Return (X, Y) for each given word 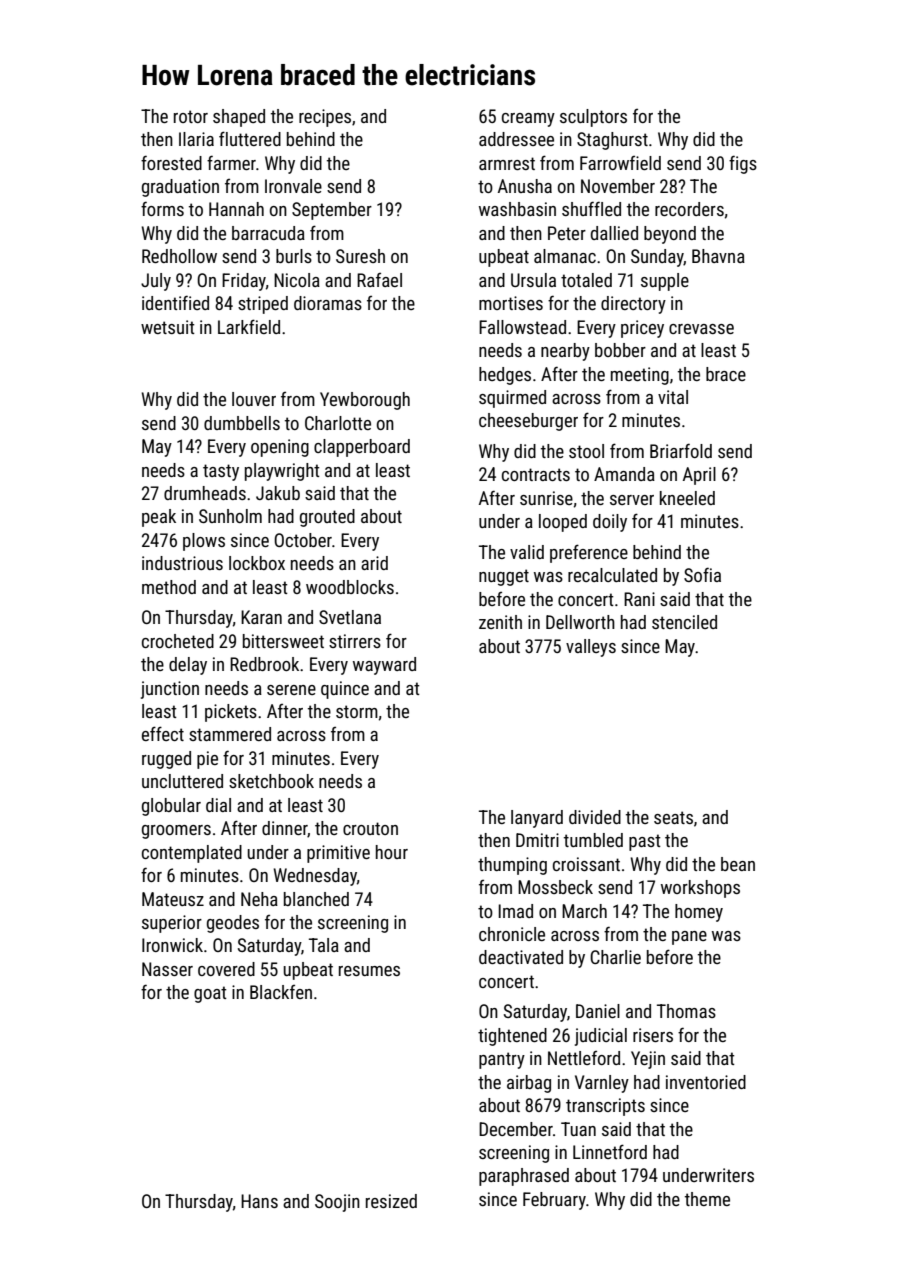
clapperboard (362, 448)
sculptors (593, 118)
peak (159, 518)
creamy (528, 120)
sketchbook (271, 781)
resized (391, 1201)
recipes (325, 118)
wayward (384, 666)
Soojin (337, 1203)
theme (707, 1199)
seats (673, 817)
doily (610, 523)
